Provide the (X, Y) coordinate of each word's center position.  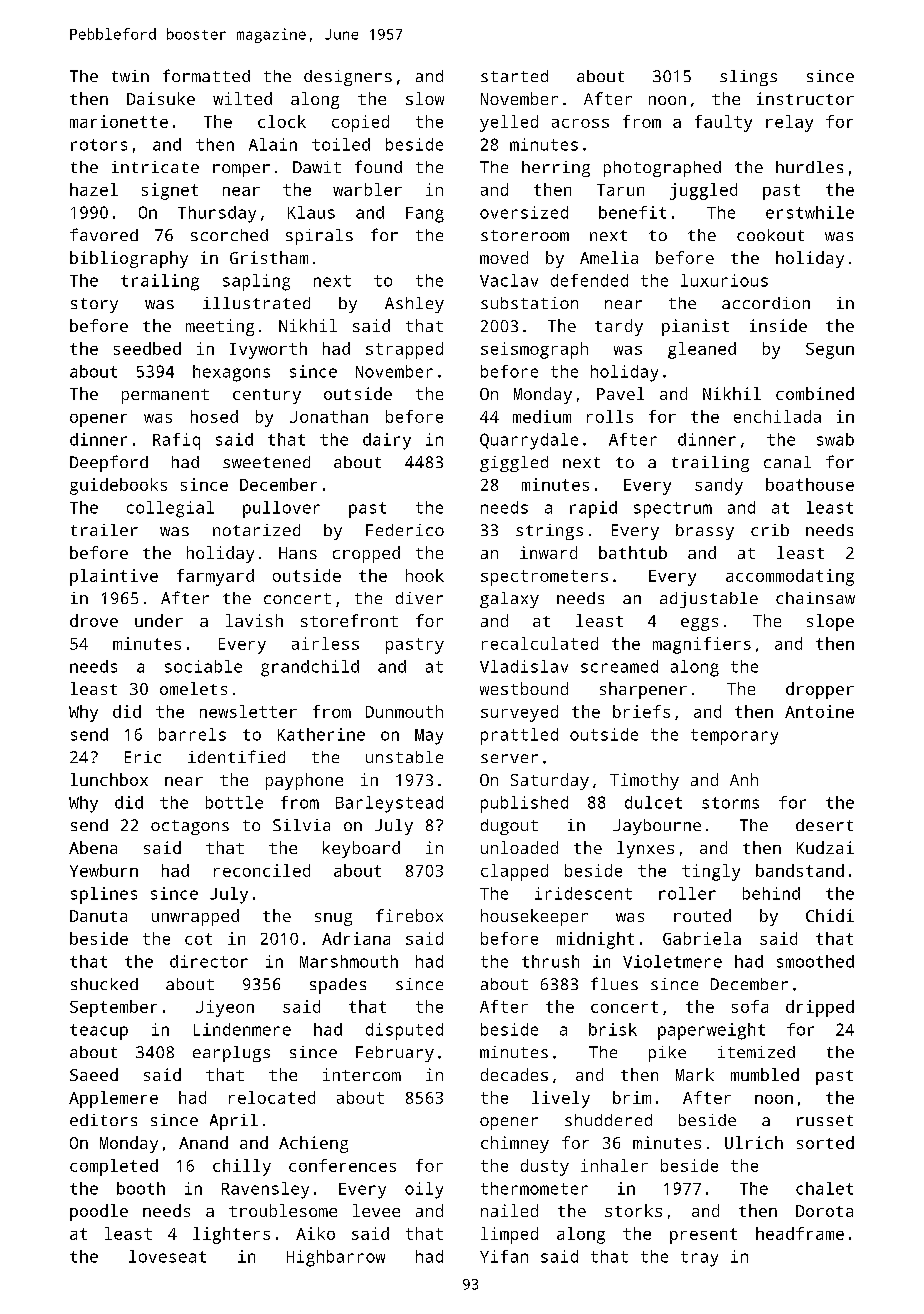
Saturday (550, 781)
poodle (99, 1212)
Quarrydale (529, 441)
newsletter (248, 711)
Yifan (504, 1256)
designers (348, 78)
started (514, 76)
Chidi (830, 915)
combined (815, 393)
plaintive (114, 577)
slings (748, 78)
